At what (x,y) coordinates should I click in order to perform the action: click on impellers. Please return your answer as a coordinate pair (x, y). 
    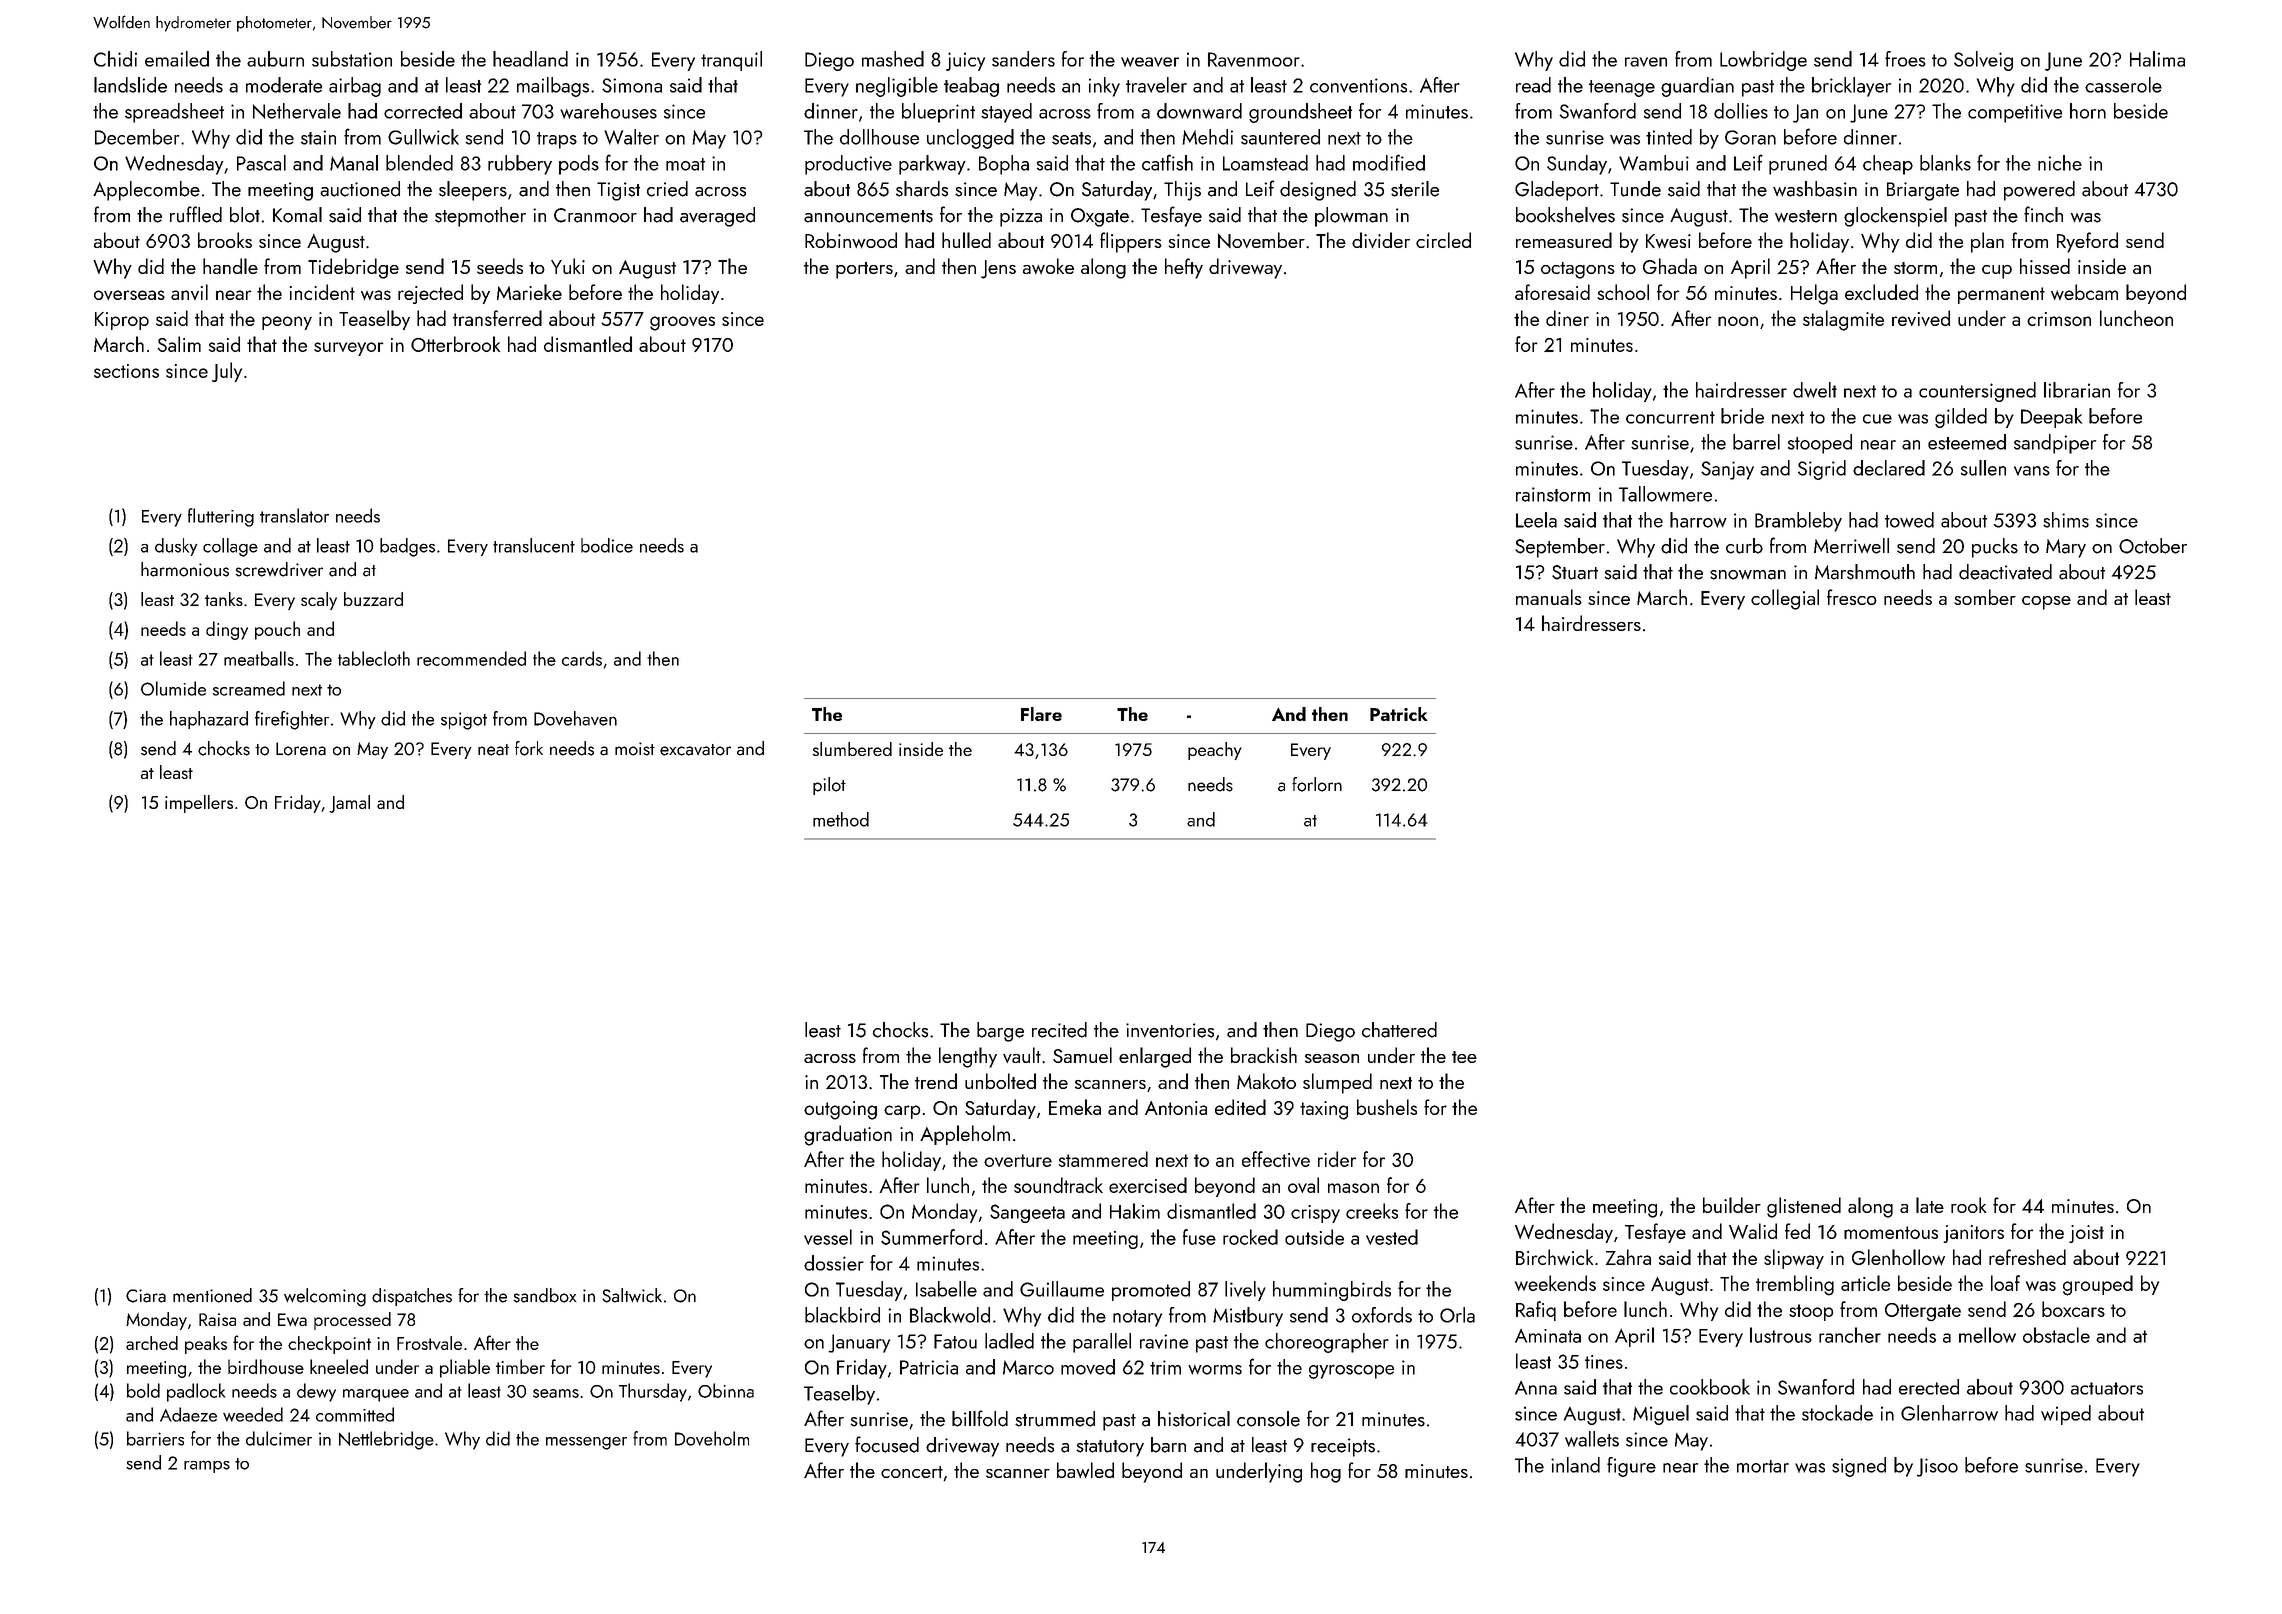
    Looking at the image, I should click on (199, 804).
